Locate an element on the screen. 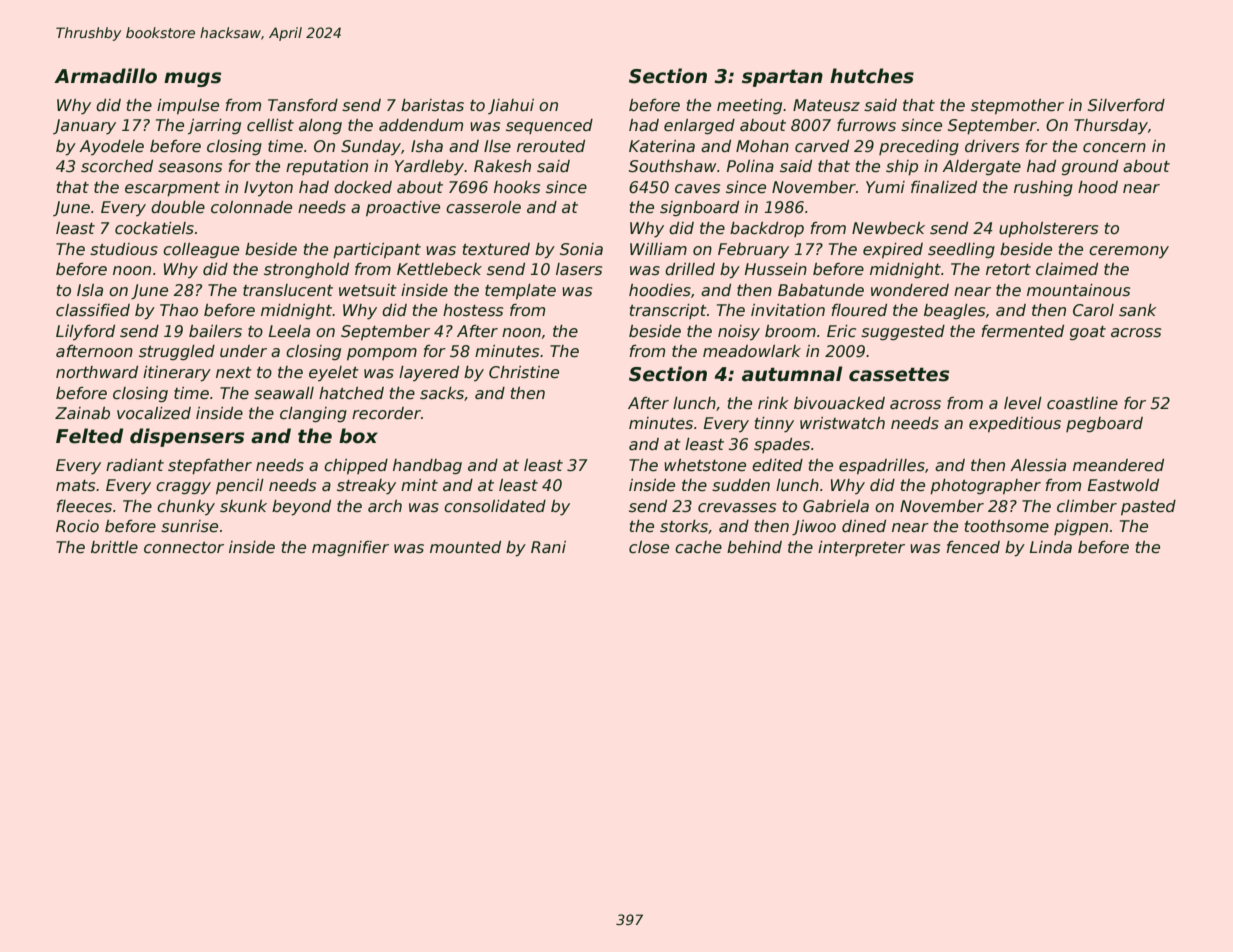  pigpen is located at coordinates (1081, 527).
